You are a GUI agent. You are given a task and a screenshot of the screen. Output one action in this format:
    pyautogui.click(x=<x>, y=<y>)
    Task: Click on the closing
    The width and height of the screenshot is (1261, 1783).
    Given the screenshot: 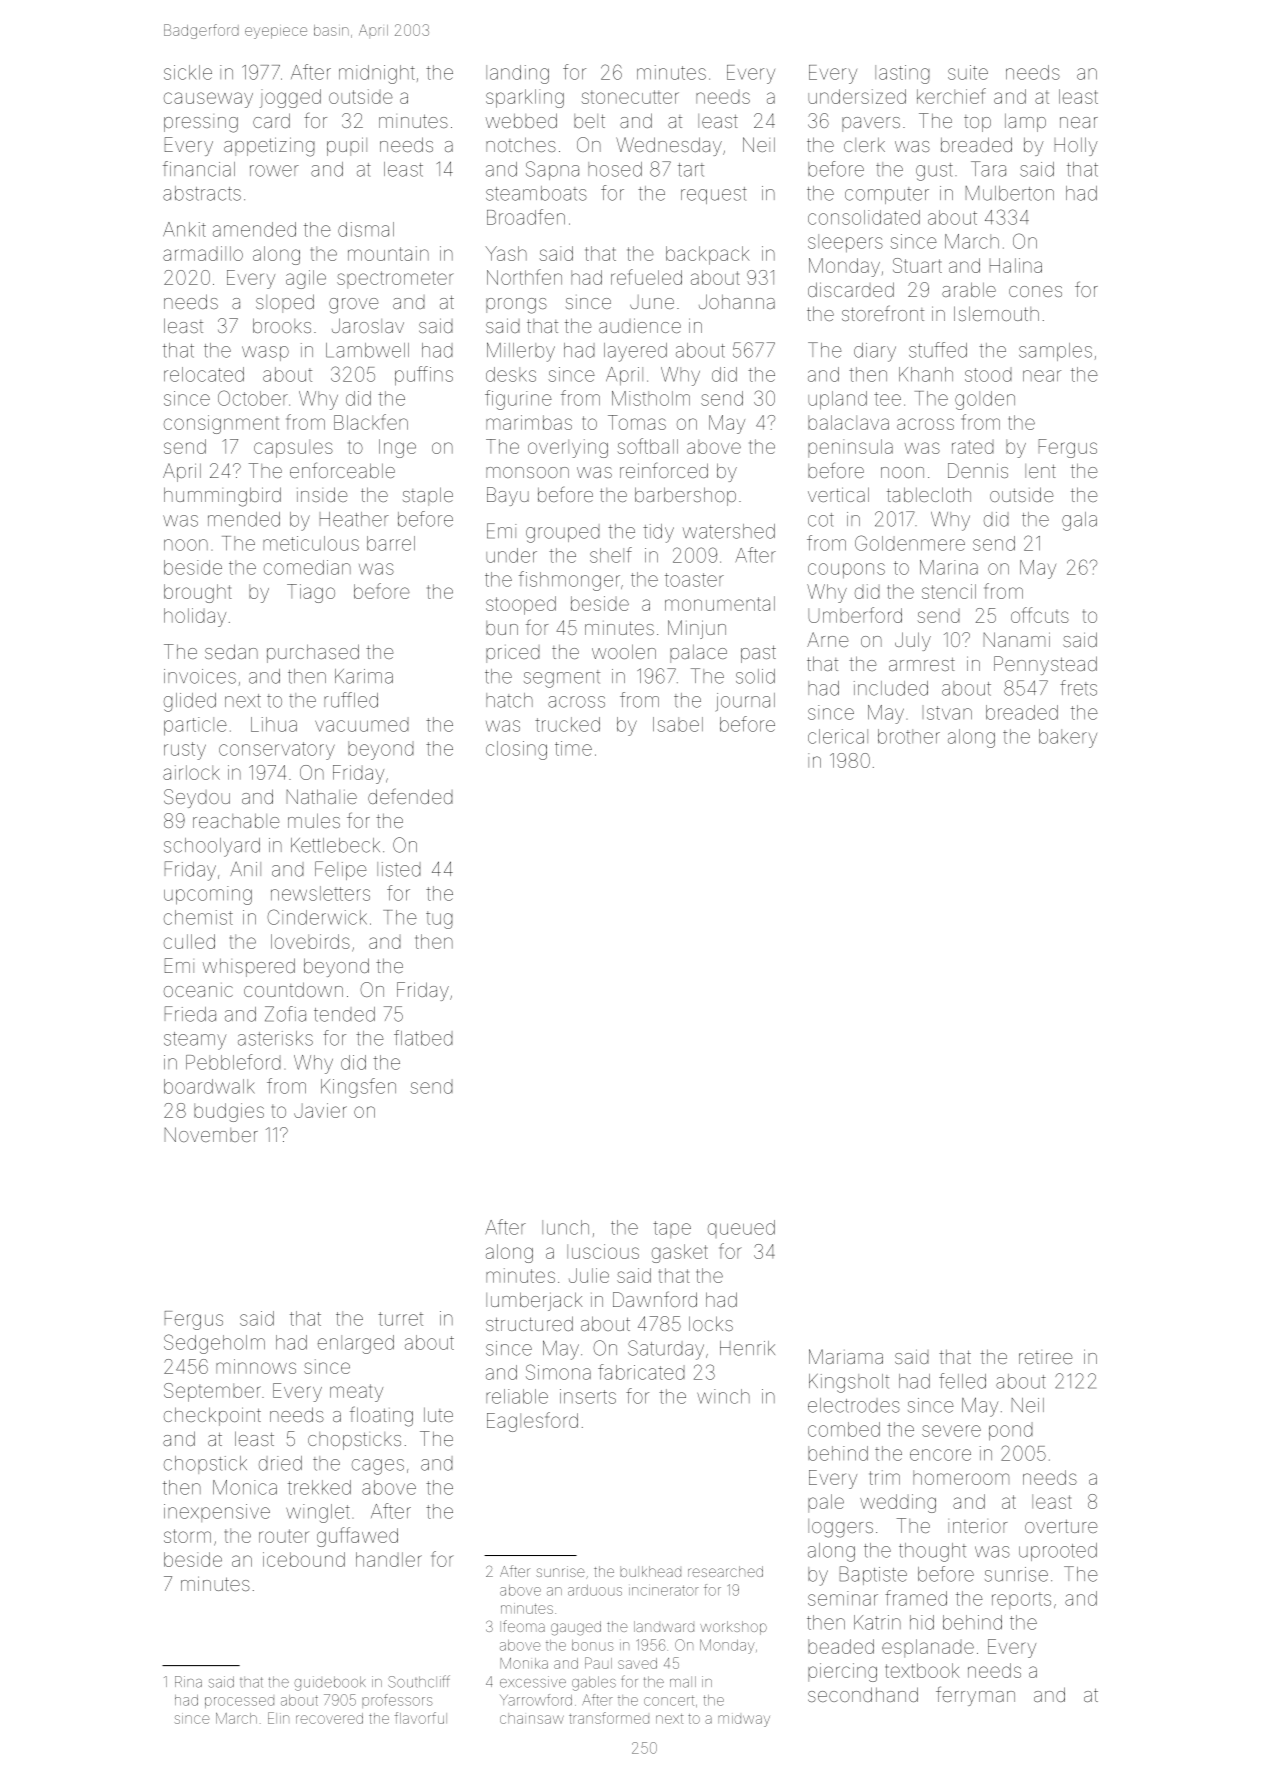 What is the action you would take?
    pyautogui.click(x=516, y=750)
